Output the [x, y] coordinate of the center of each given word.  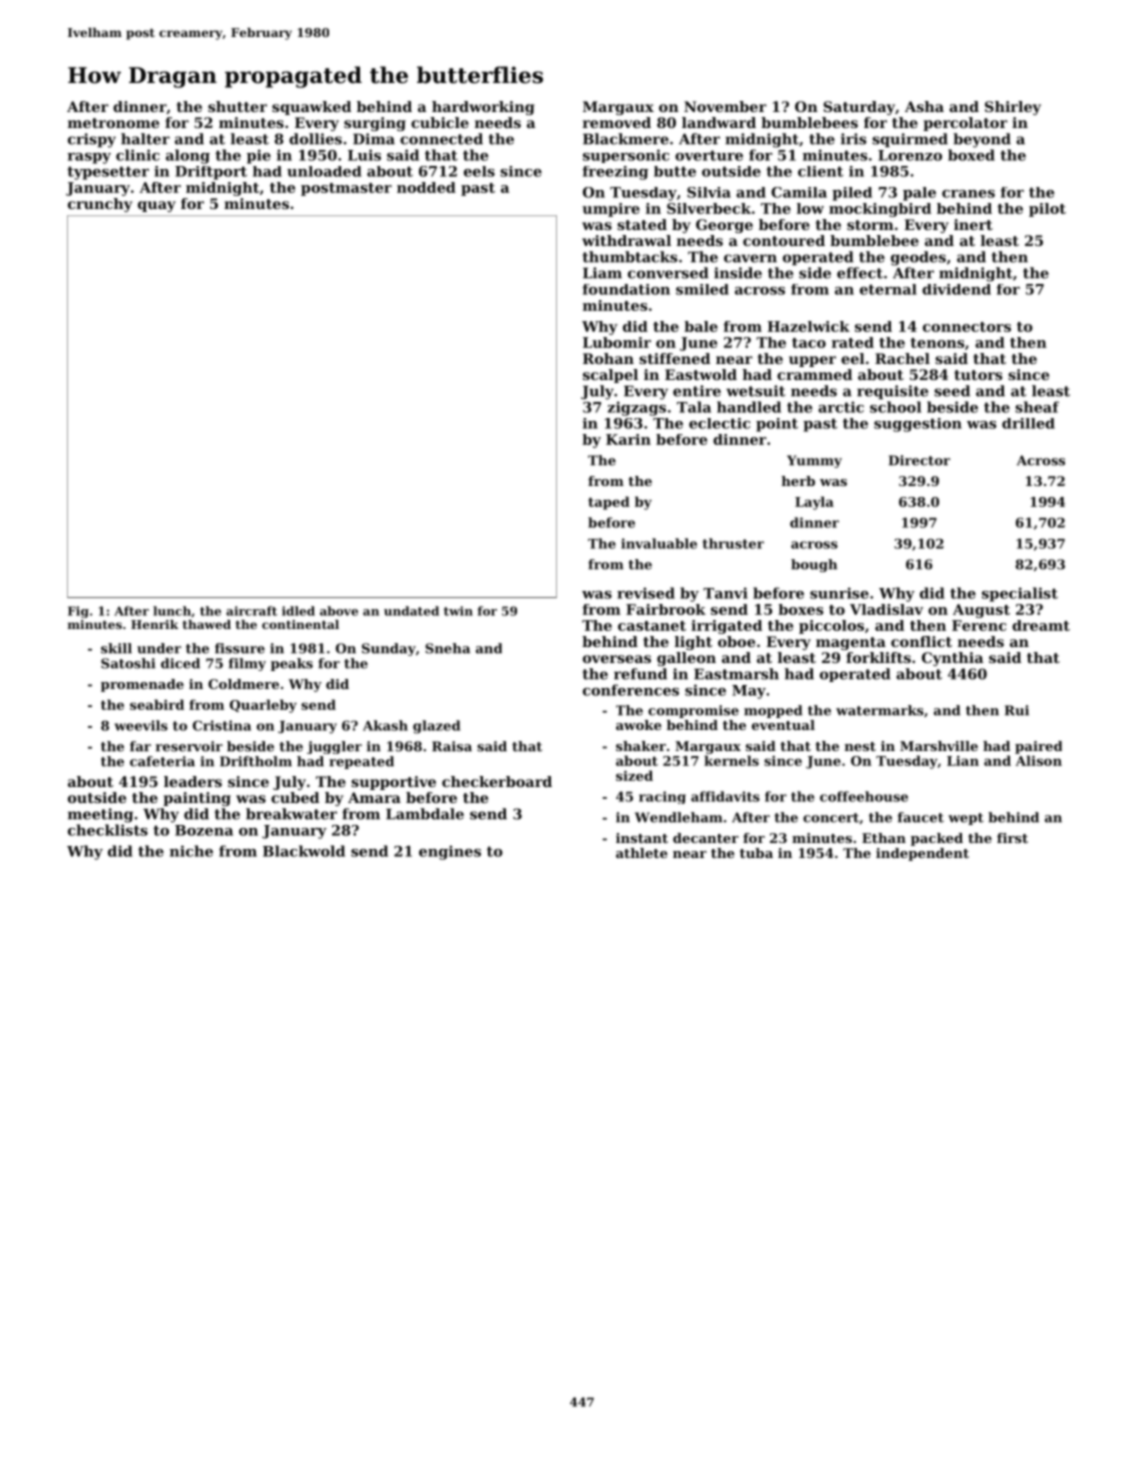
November [725, 106]
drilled [1028, 423]
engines [450, 852]
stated [642, 224]
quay [157, 206]
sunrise [839, 593]
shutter [237, 106]
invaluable [659, 543]
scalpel [610, 376]
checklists [108, 830]
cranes [968, 194]
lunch [172, 611]
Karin [628, 439]
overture [709, 155]
